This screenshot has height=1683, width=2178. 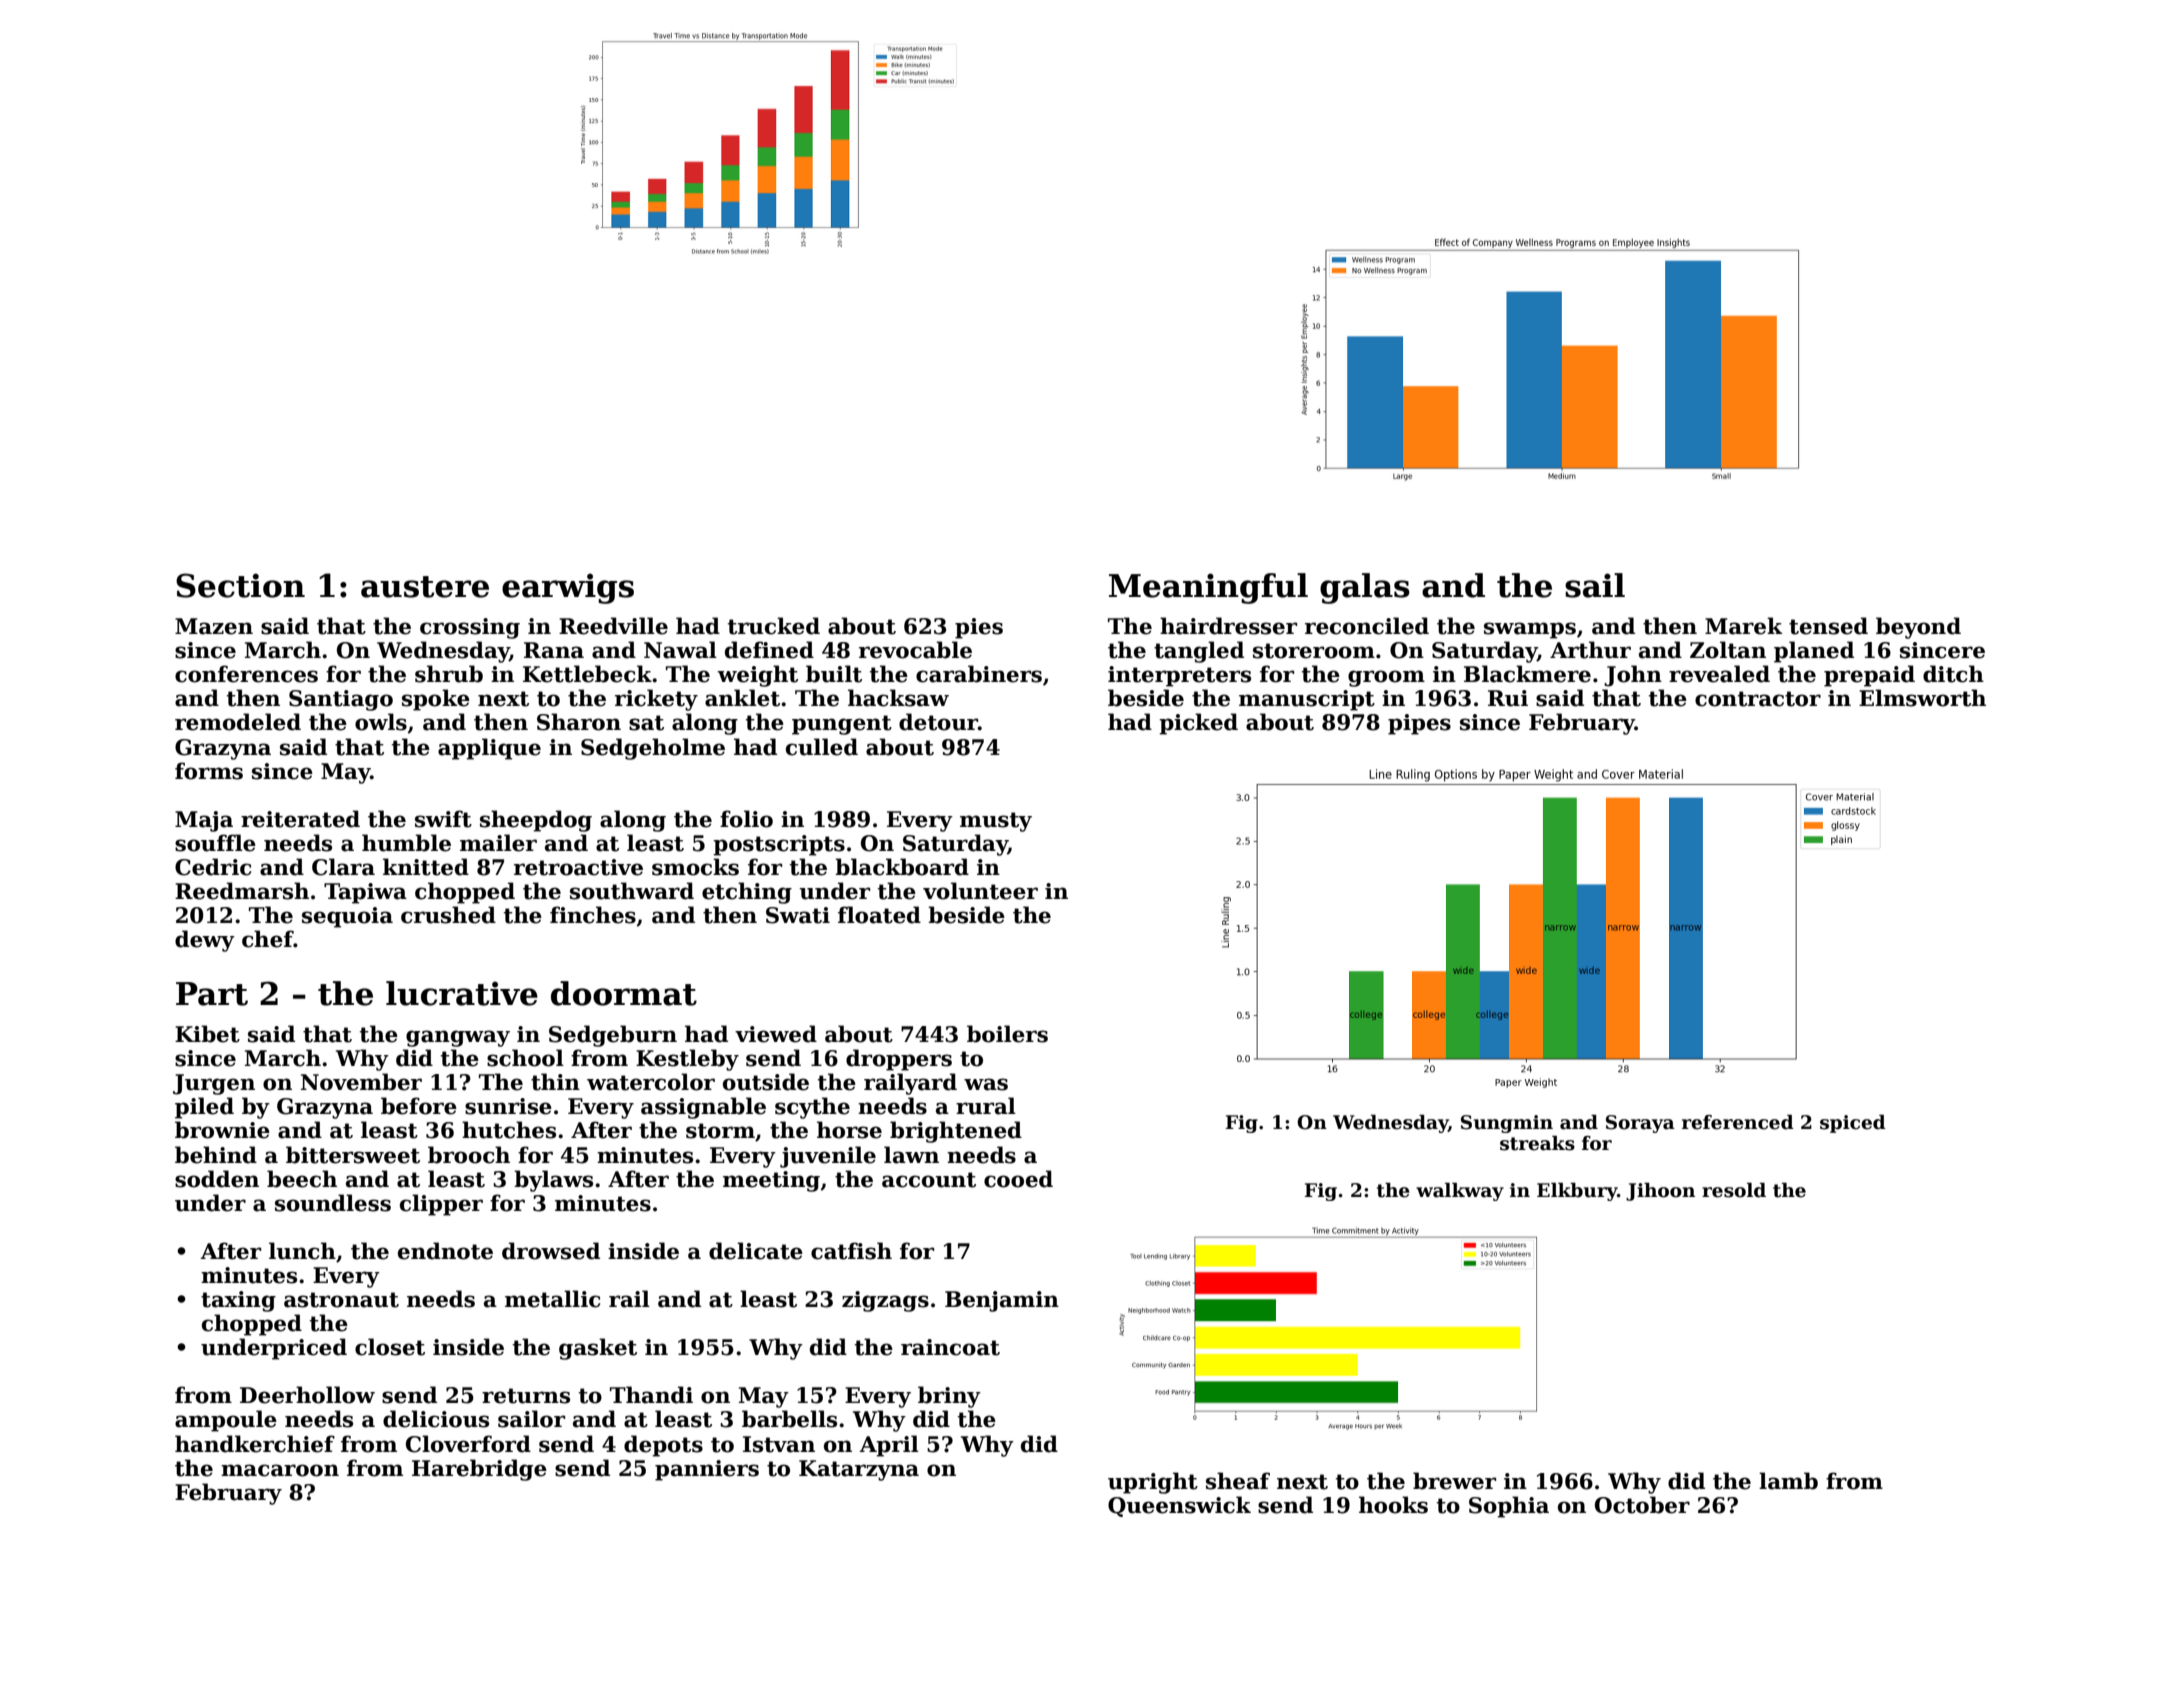 What do you see at coordinates (1758, 699) in the screenshot?
I see `contractor` at bounding box center [1758, 699].
